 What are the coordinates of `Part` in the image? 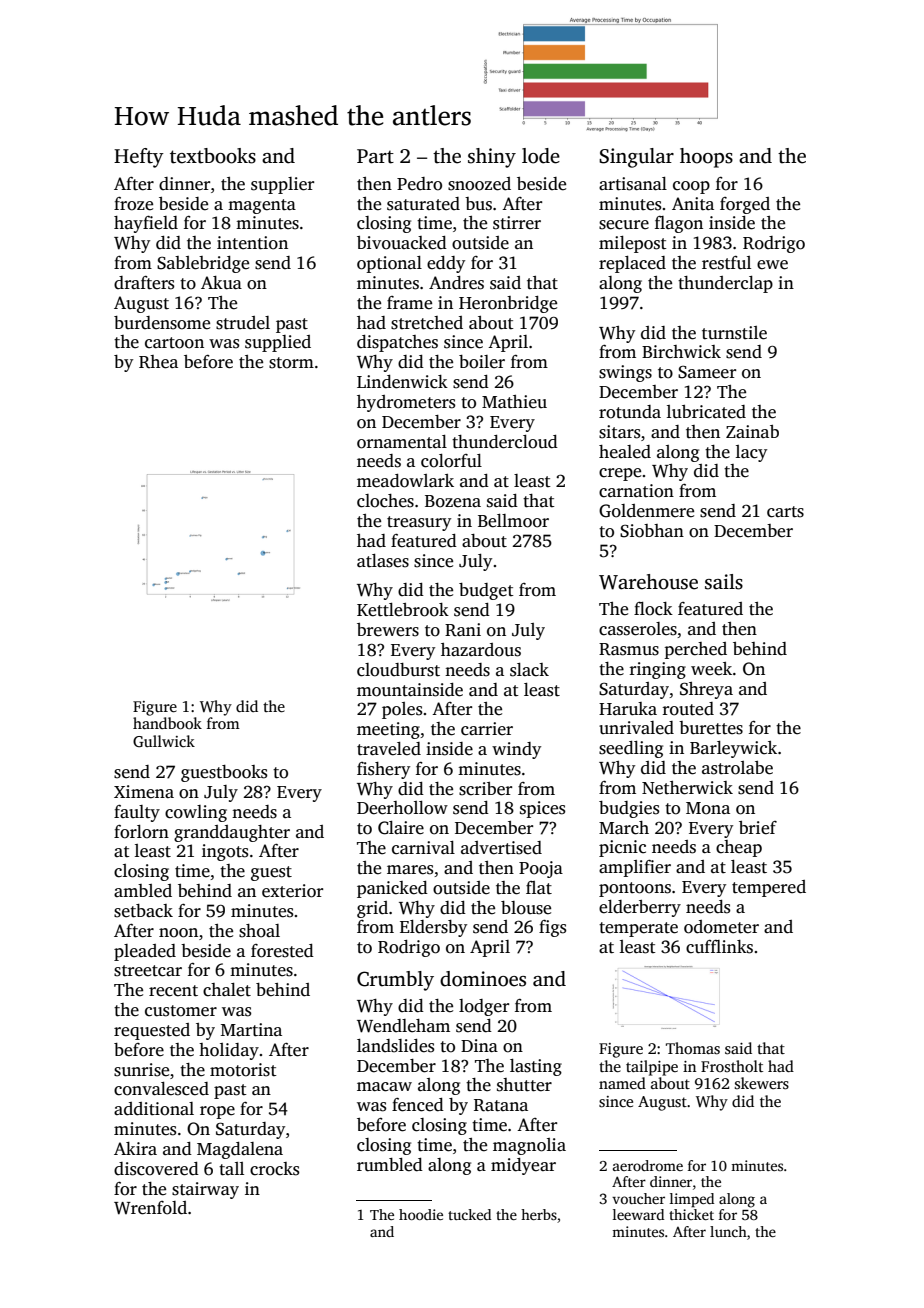 It's located at (375, 156).
